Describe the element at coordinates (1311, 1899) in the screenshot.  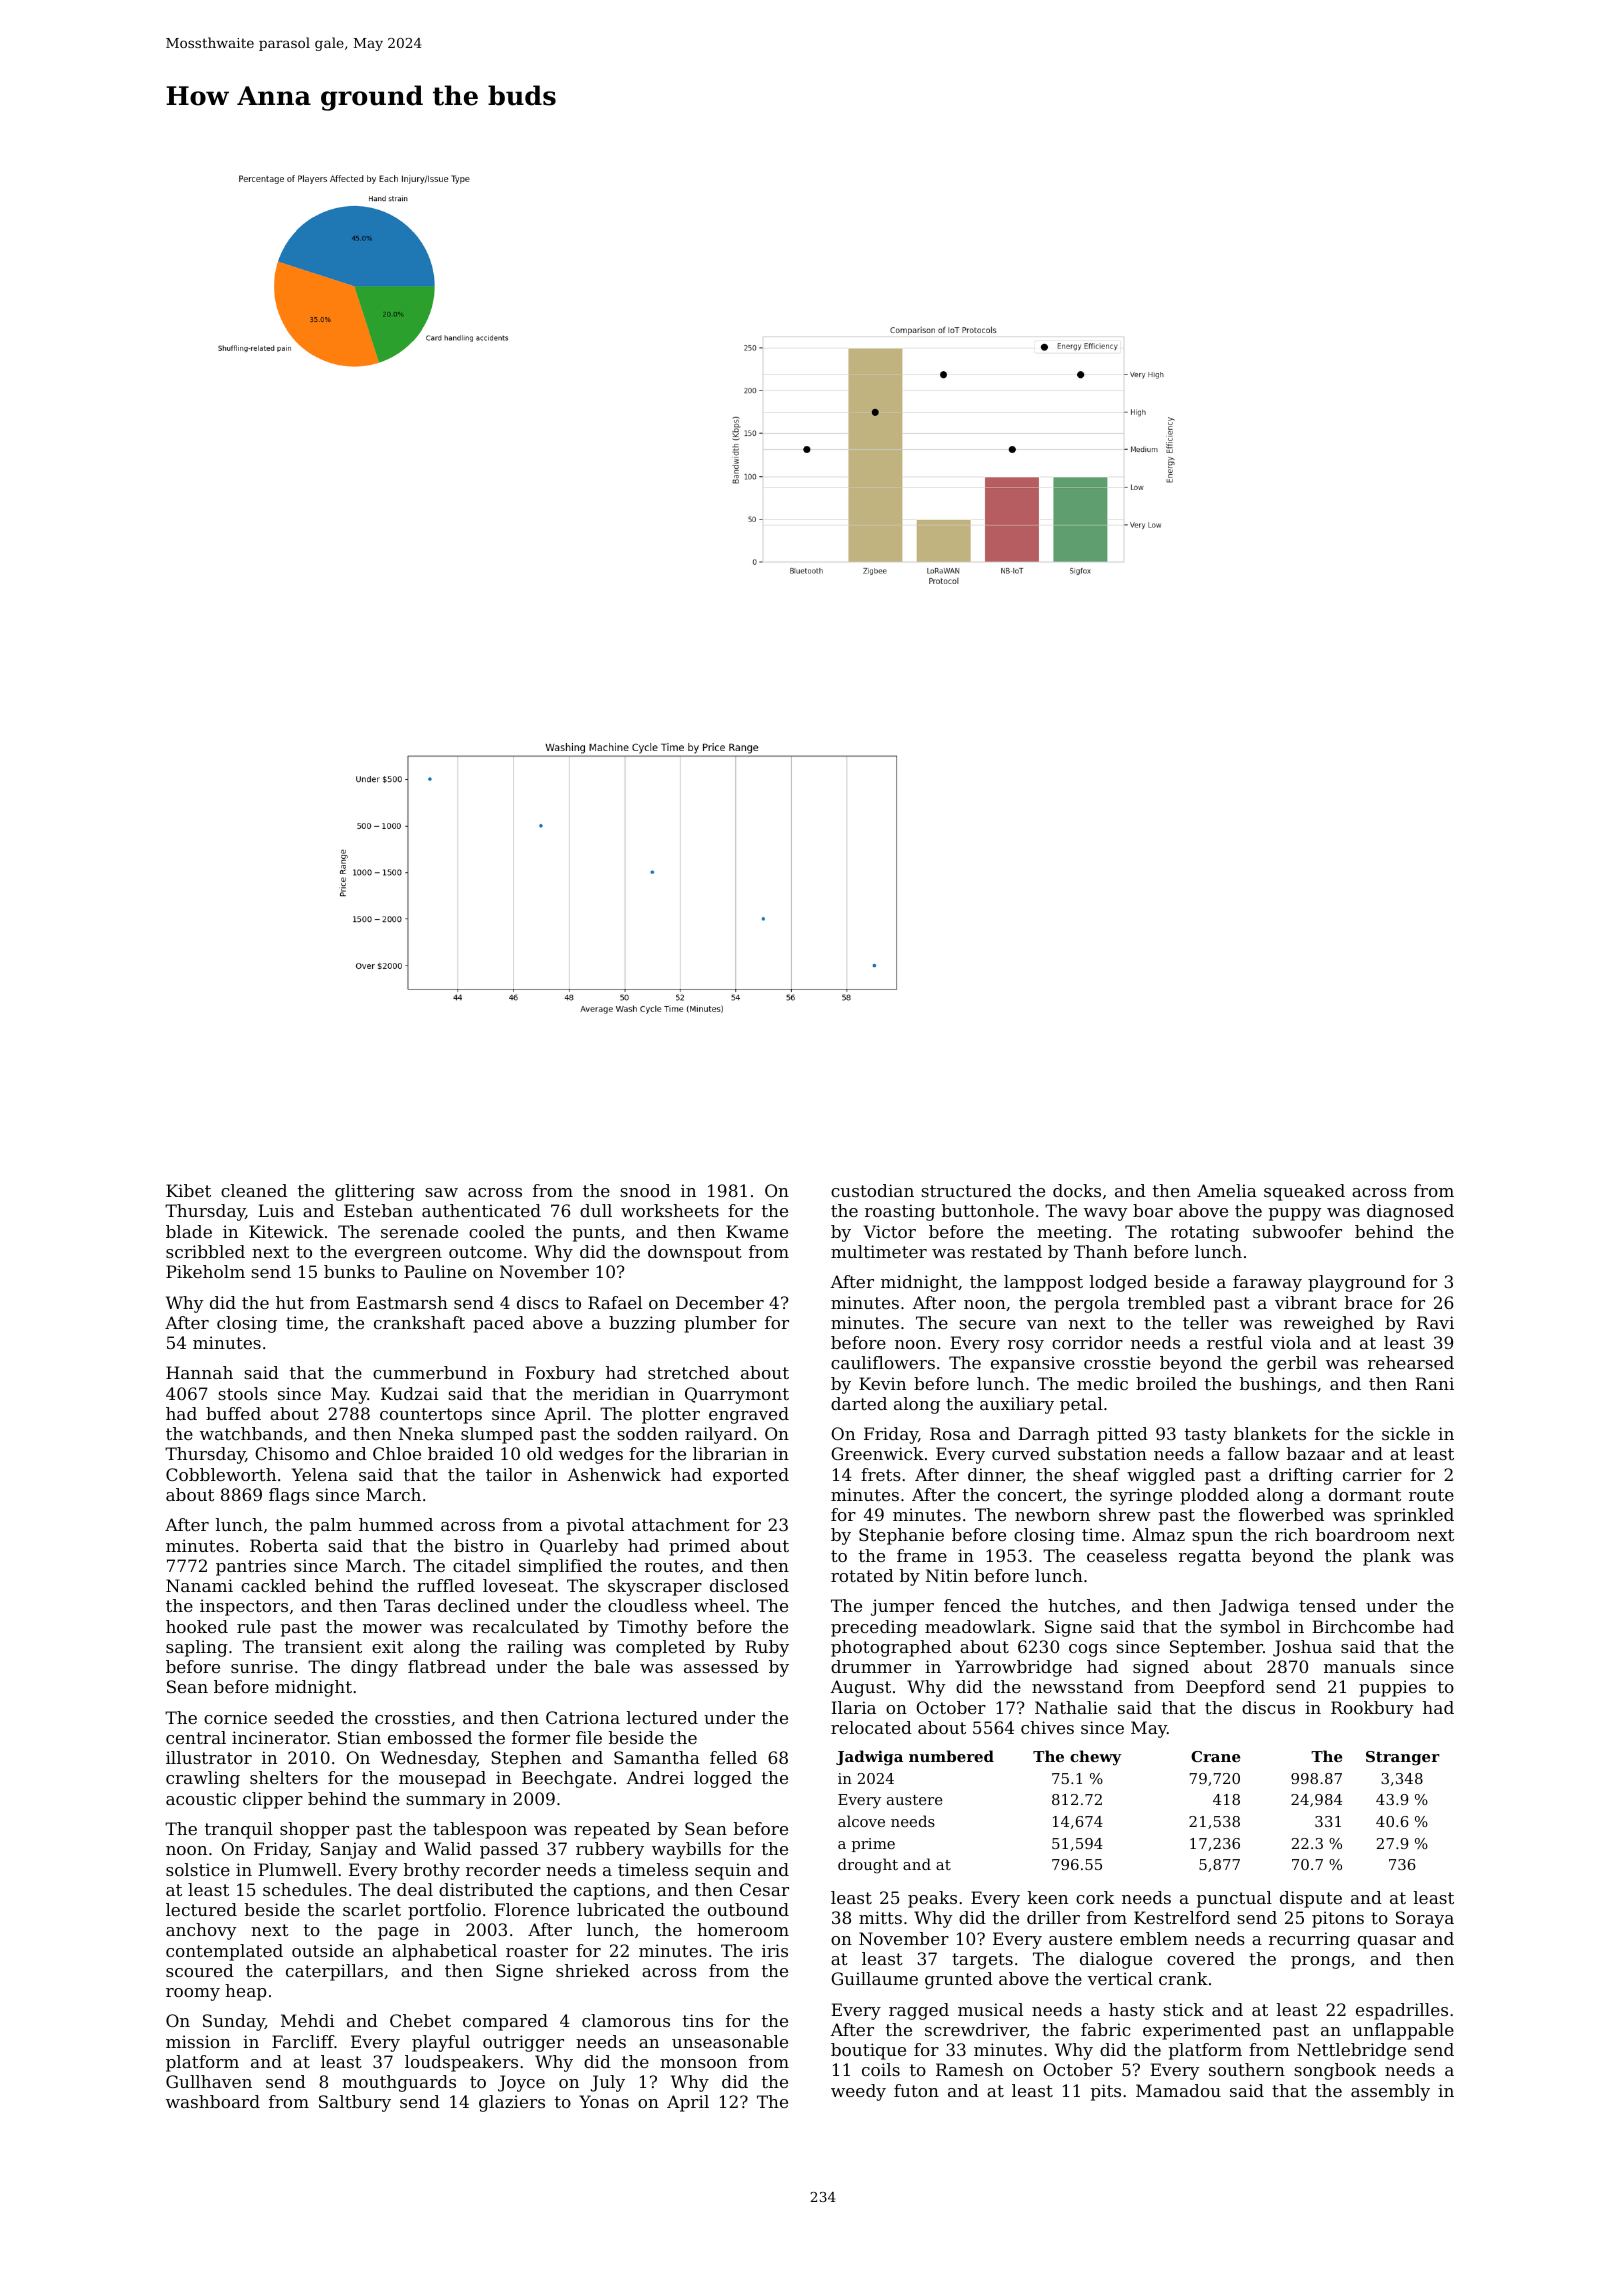
I see `dispute` at that location.
